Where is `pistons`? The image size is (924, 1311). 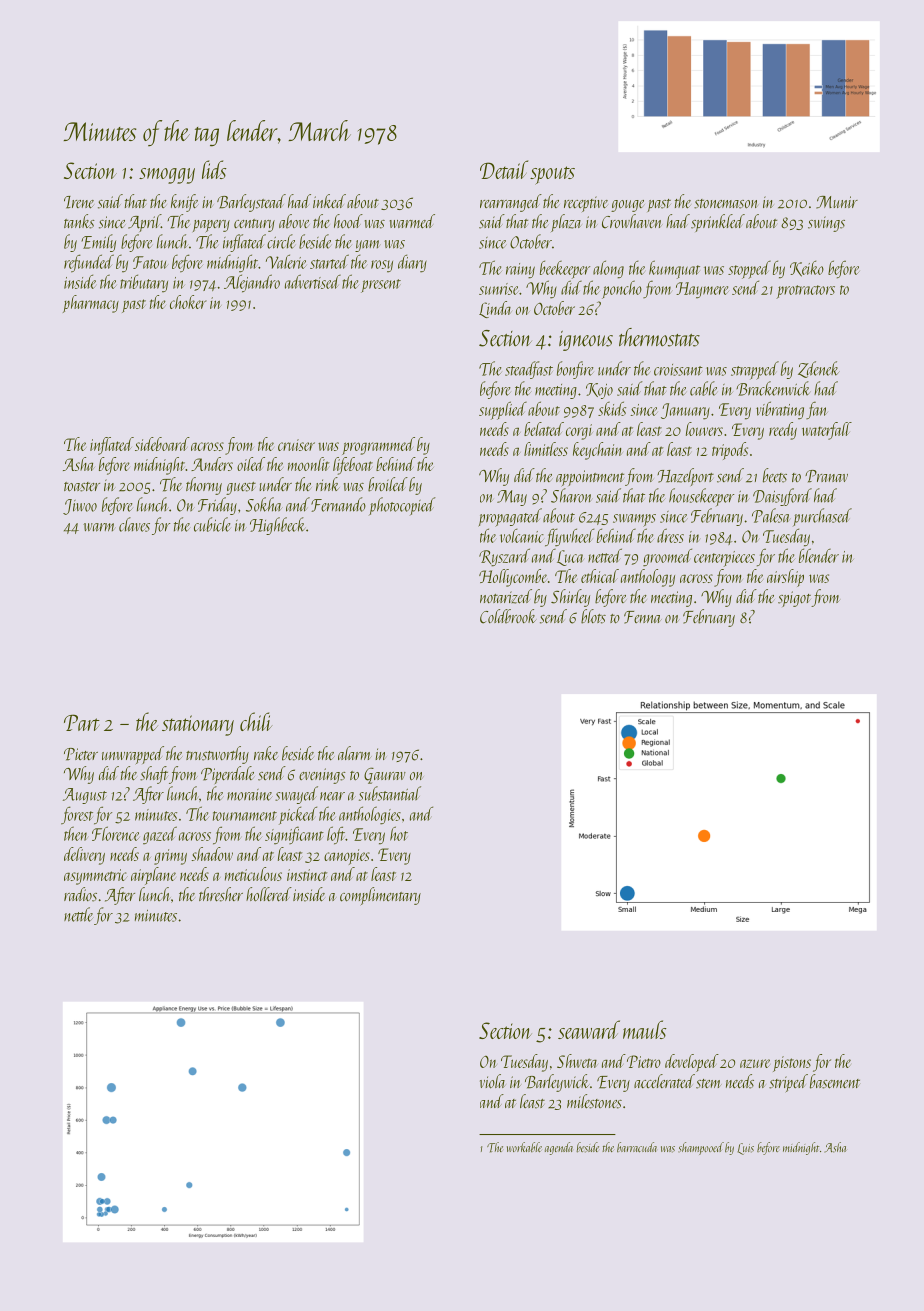 pistons is located at coordinates (792, 1064).
